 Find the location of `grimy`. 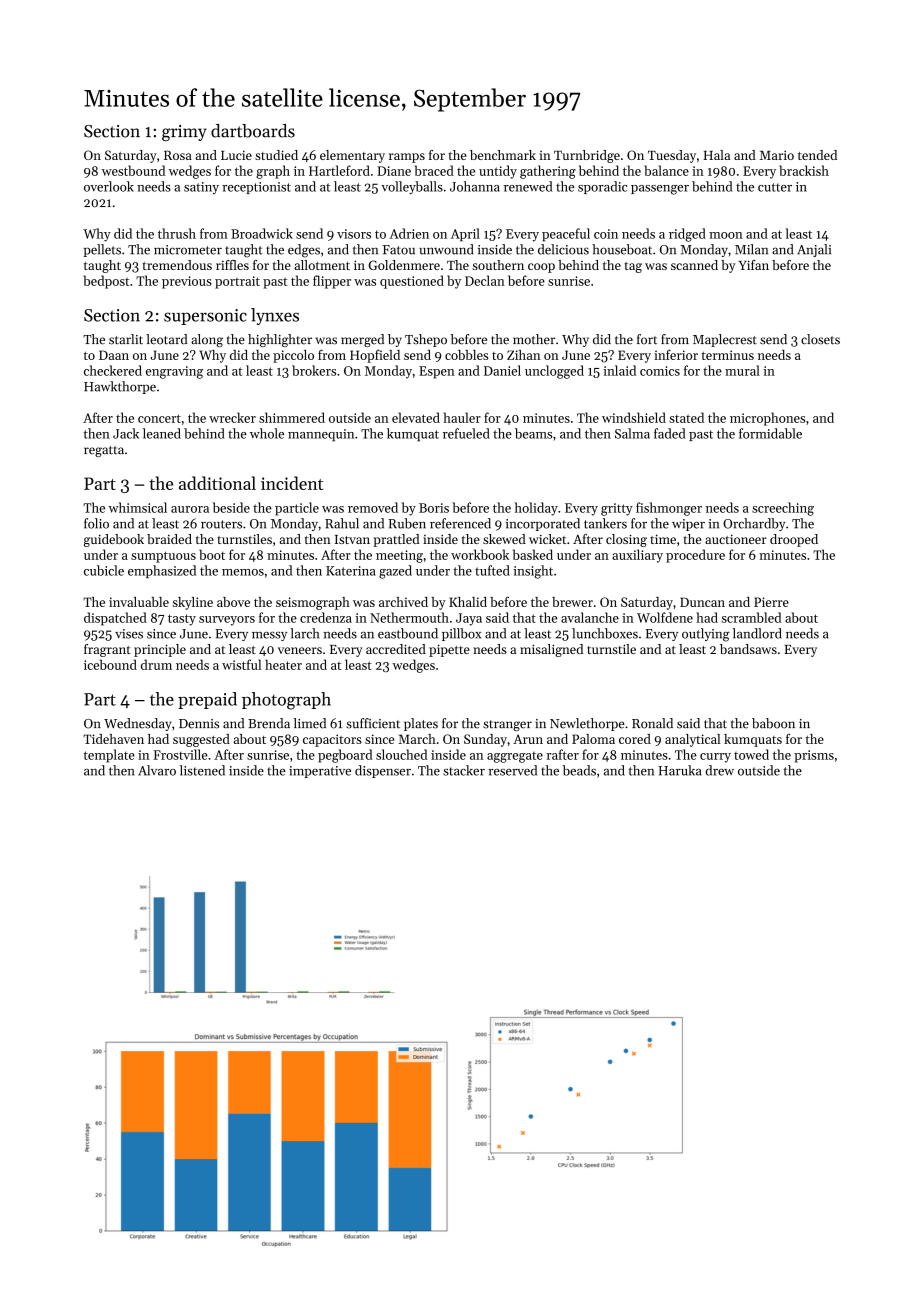

grimy is located at coordinates (184, 133).
